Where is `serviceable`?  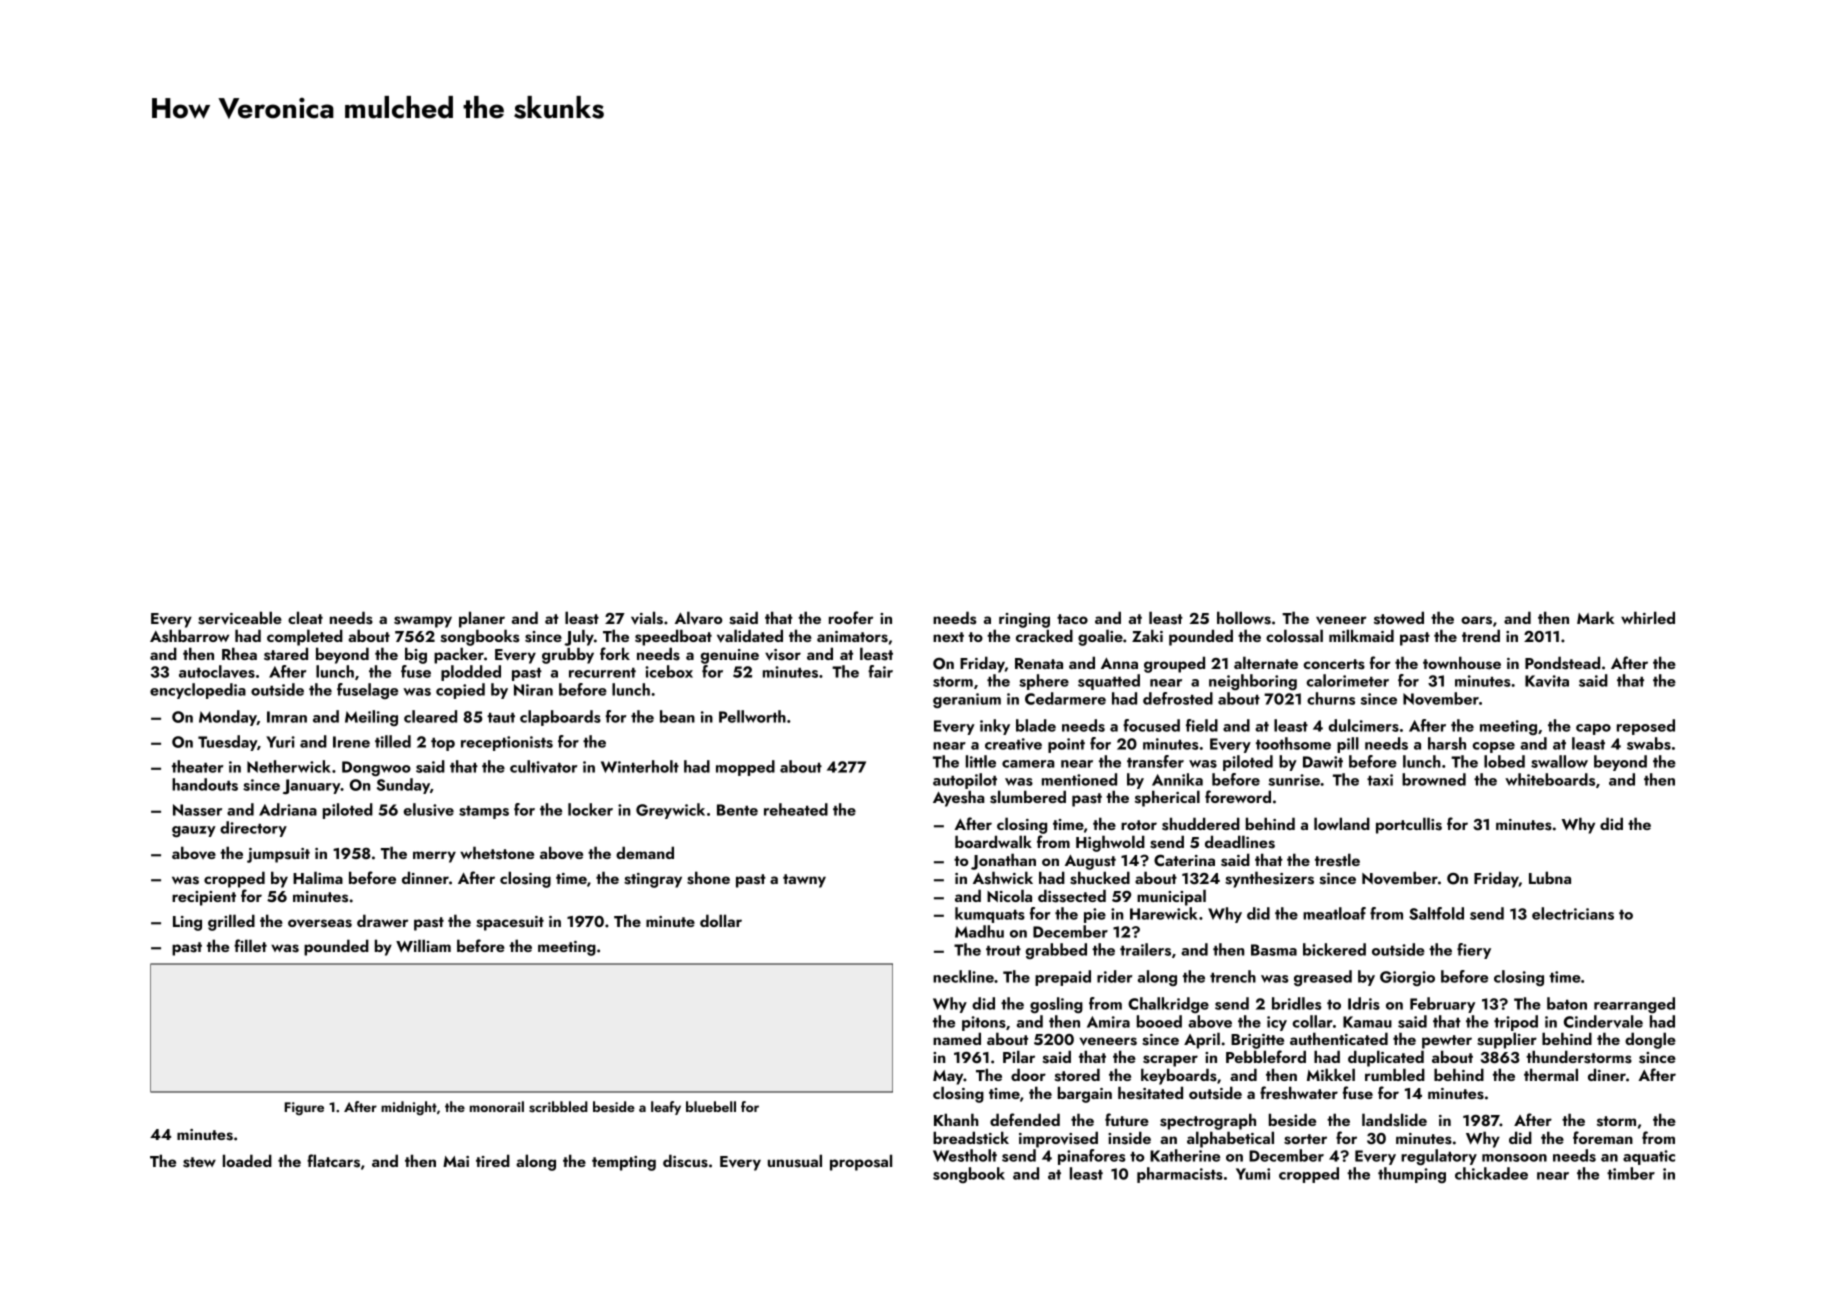
serviceable is located at coordinates (240, 618).
